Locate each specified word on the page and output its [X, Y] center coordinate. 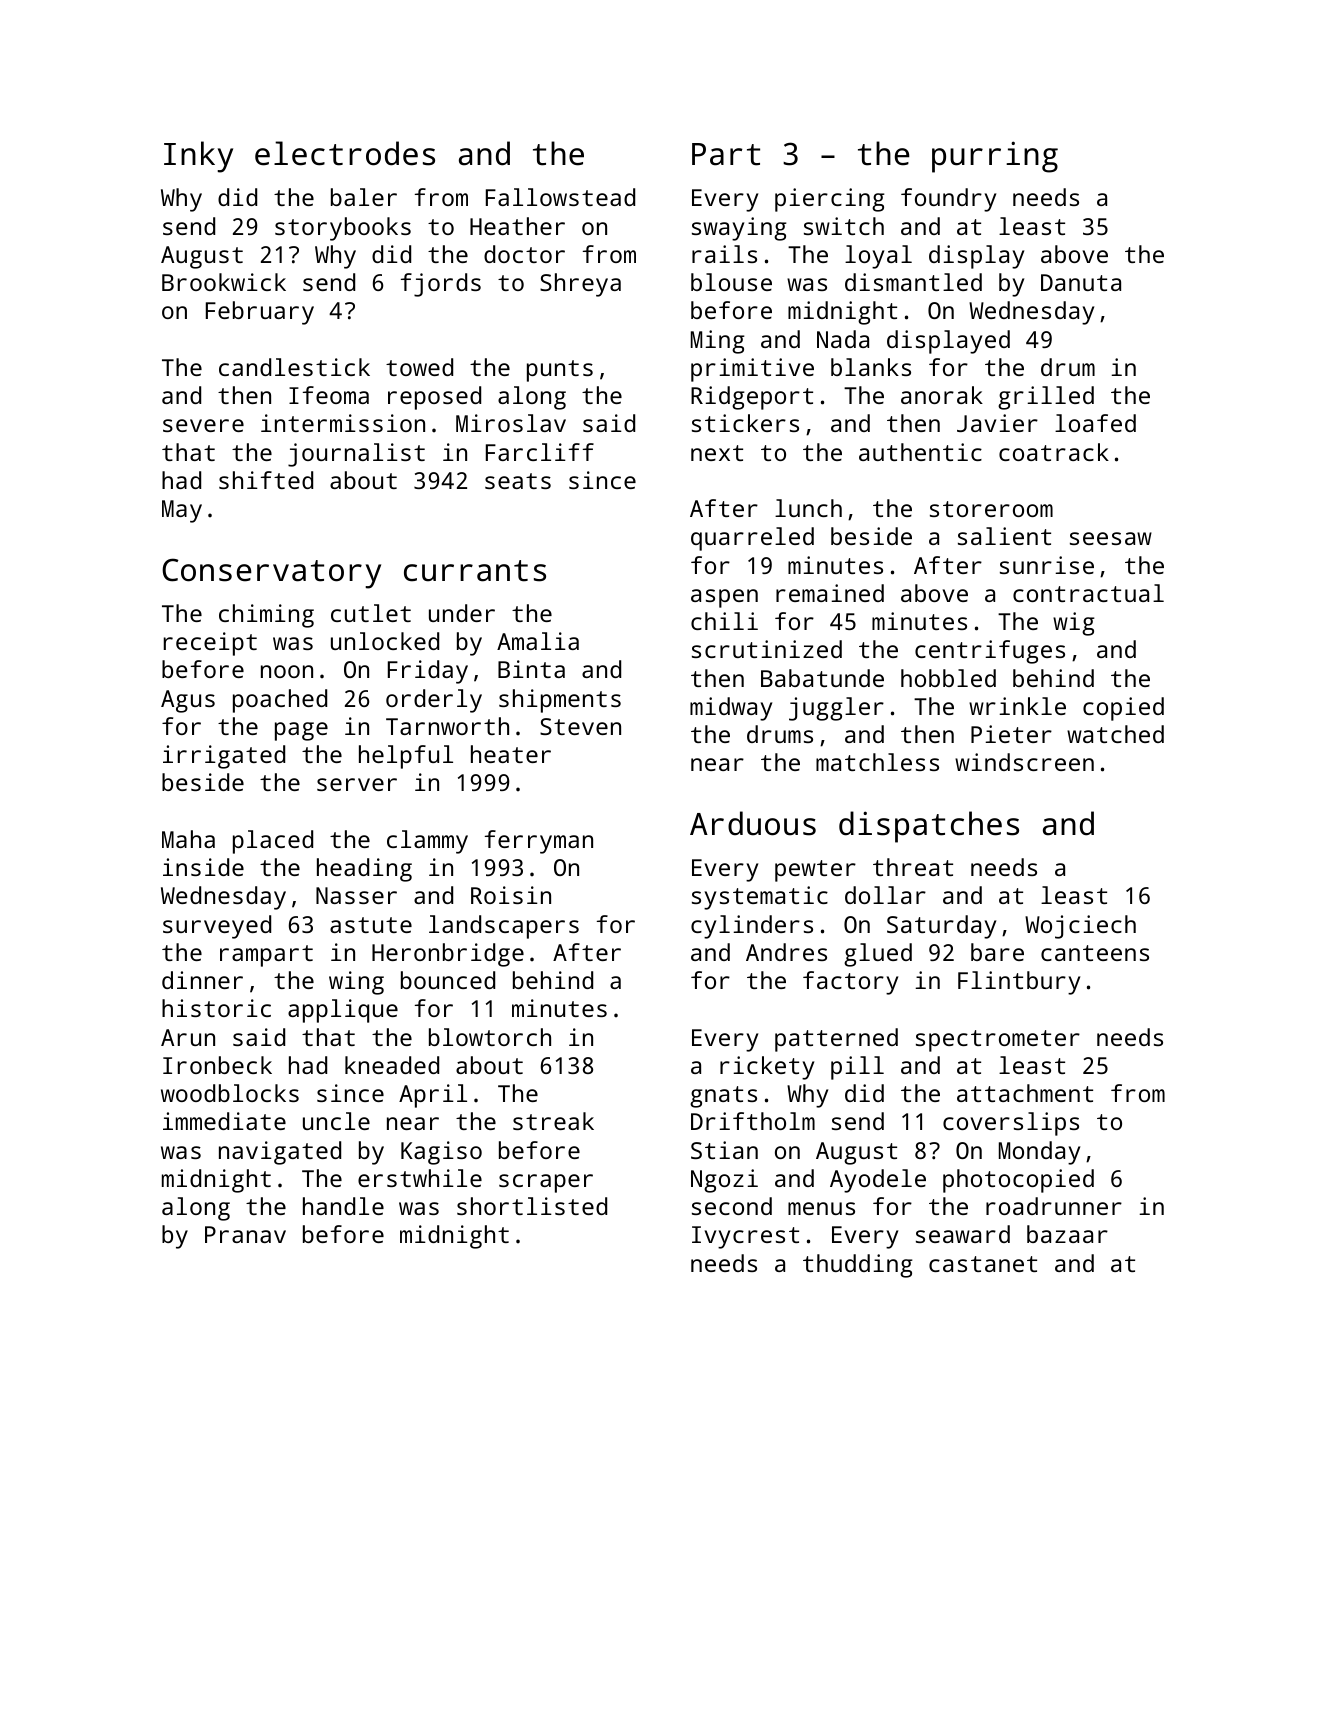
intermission [343, 423]
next [717, 453]
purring [995, 157]
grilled [1046, 398]
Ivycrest [745, 1237]
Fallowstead [560, 197]
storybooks [343, 229]
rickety [767, 1068]
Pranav [245, 1234]
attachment [1025, 1093]
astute [371, 925]
